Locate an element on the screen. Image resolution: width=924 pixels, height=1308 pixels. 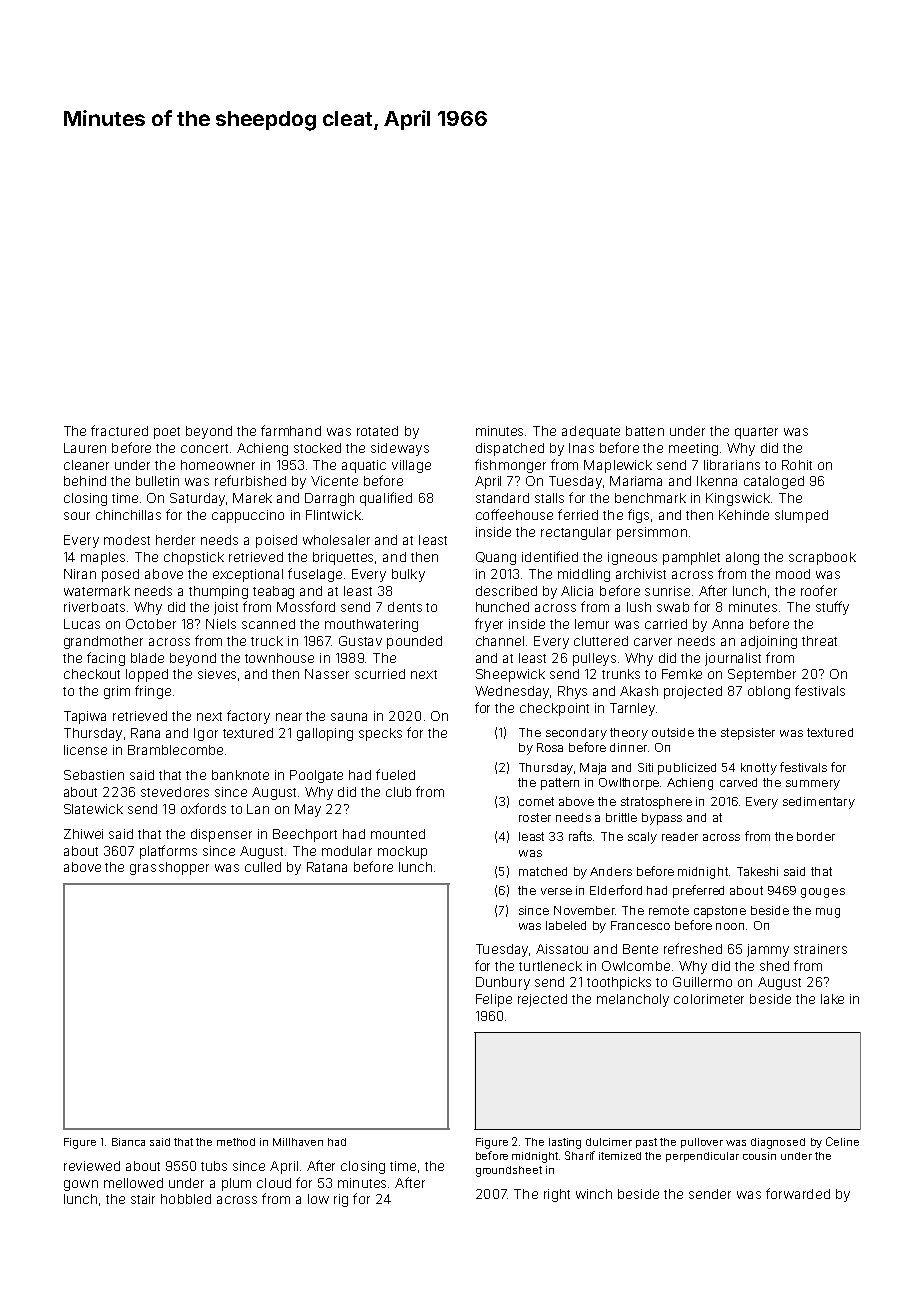
Bianca is located at coordinates (128, 1142).
